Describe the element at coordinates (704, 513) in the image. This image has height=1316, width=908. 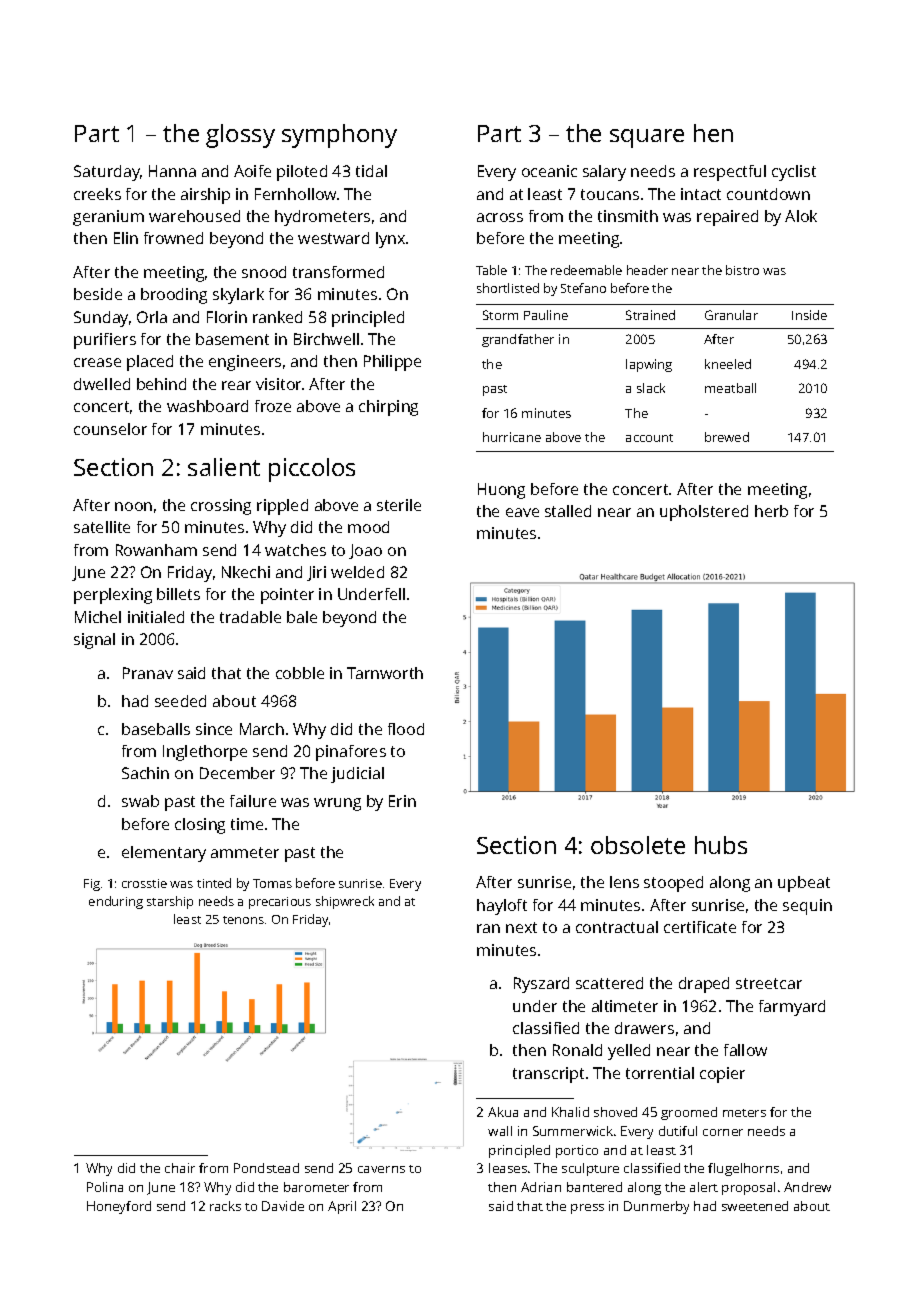
I see `upholstered` at that location.
